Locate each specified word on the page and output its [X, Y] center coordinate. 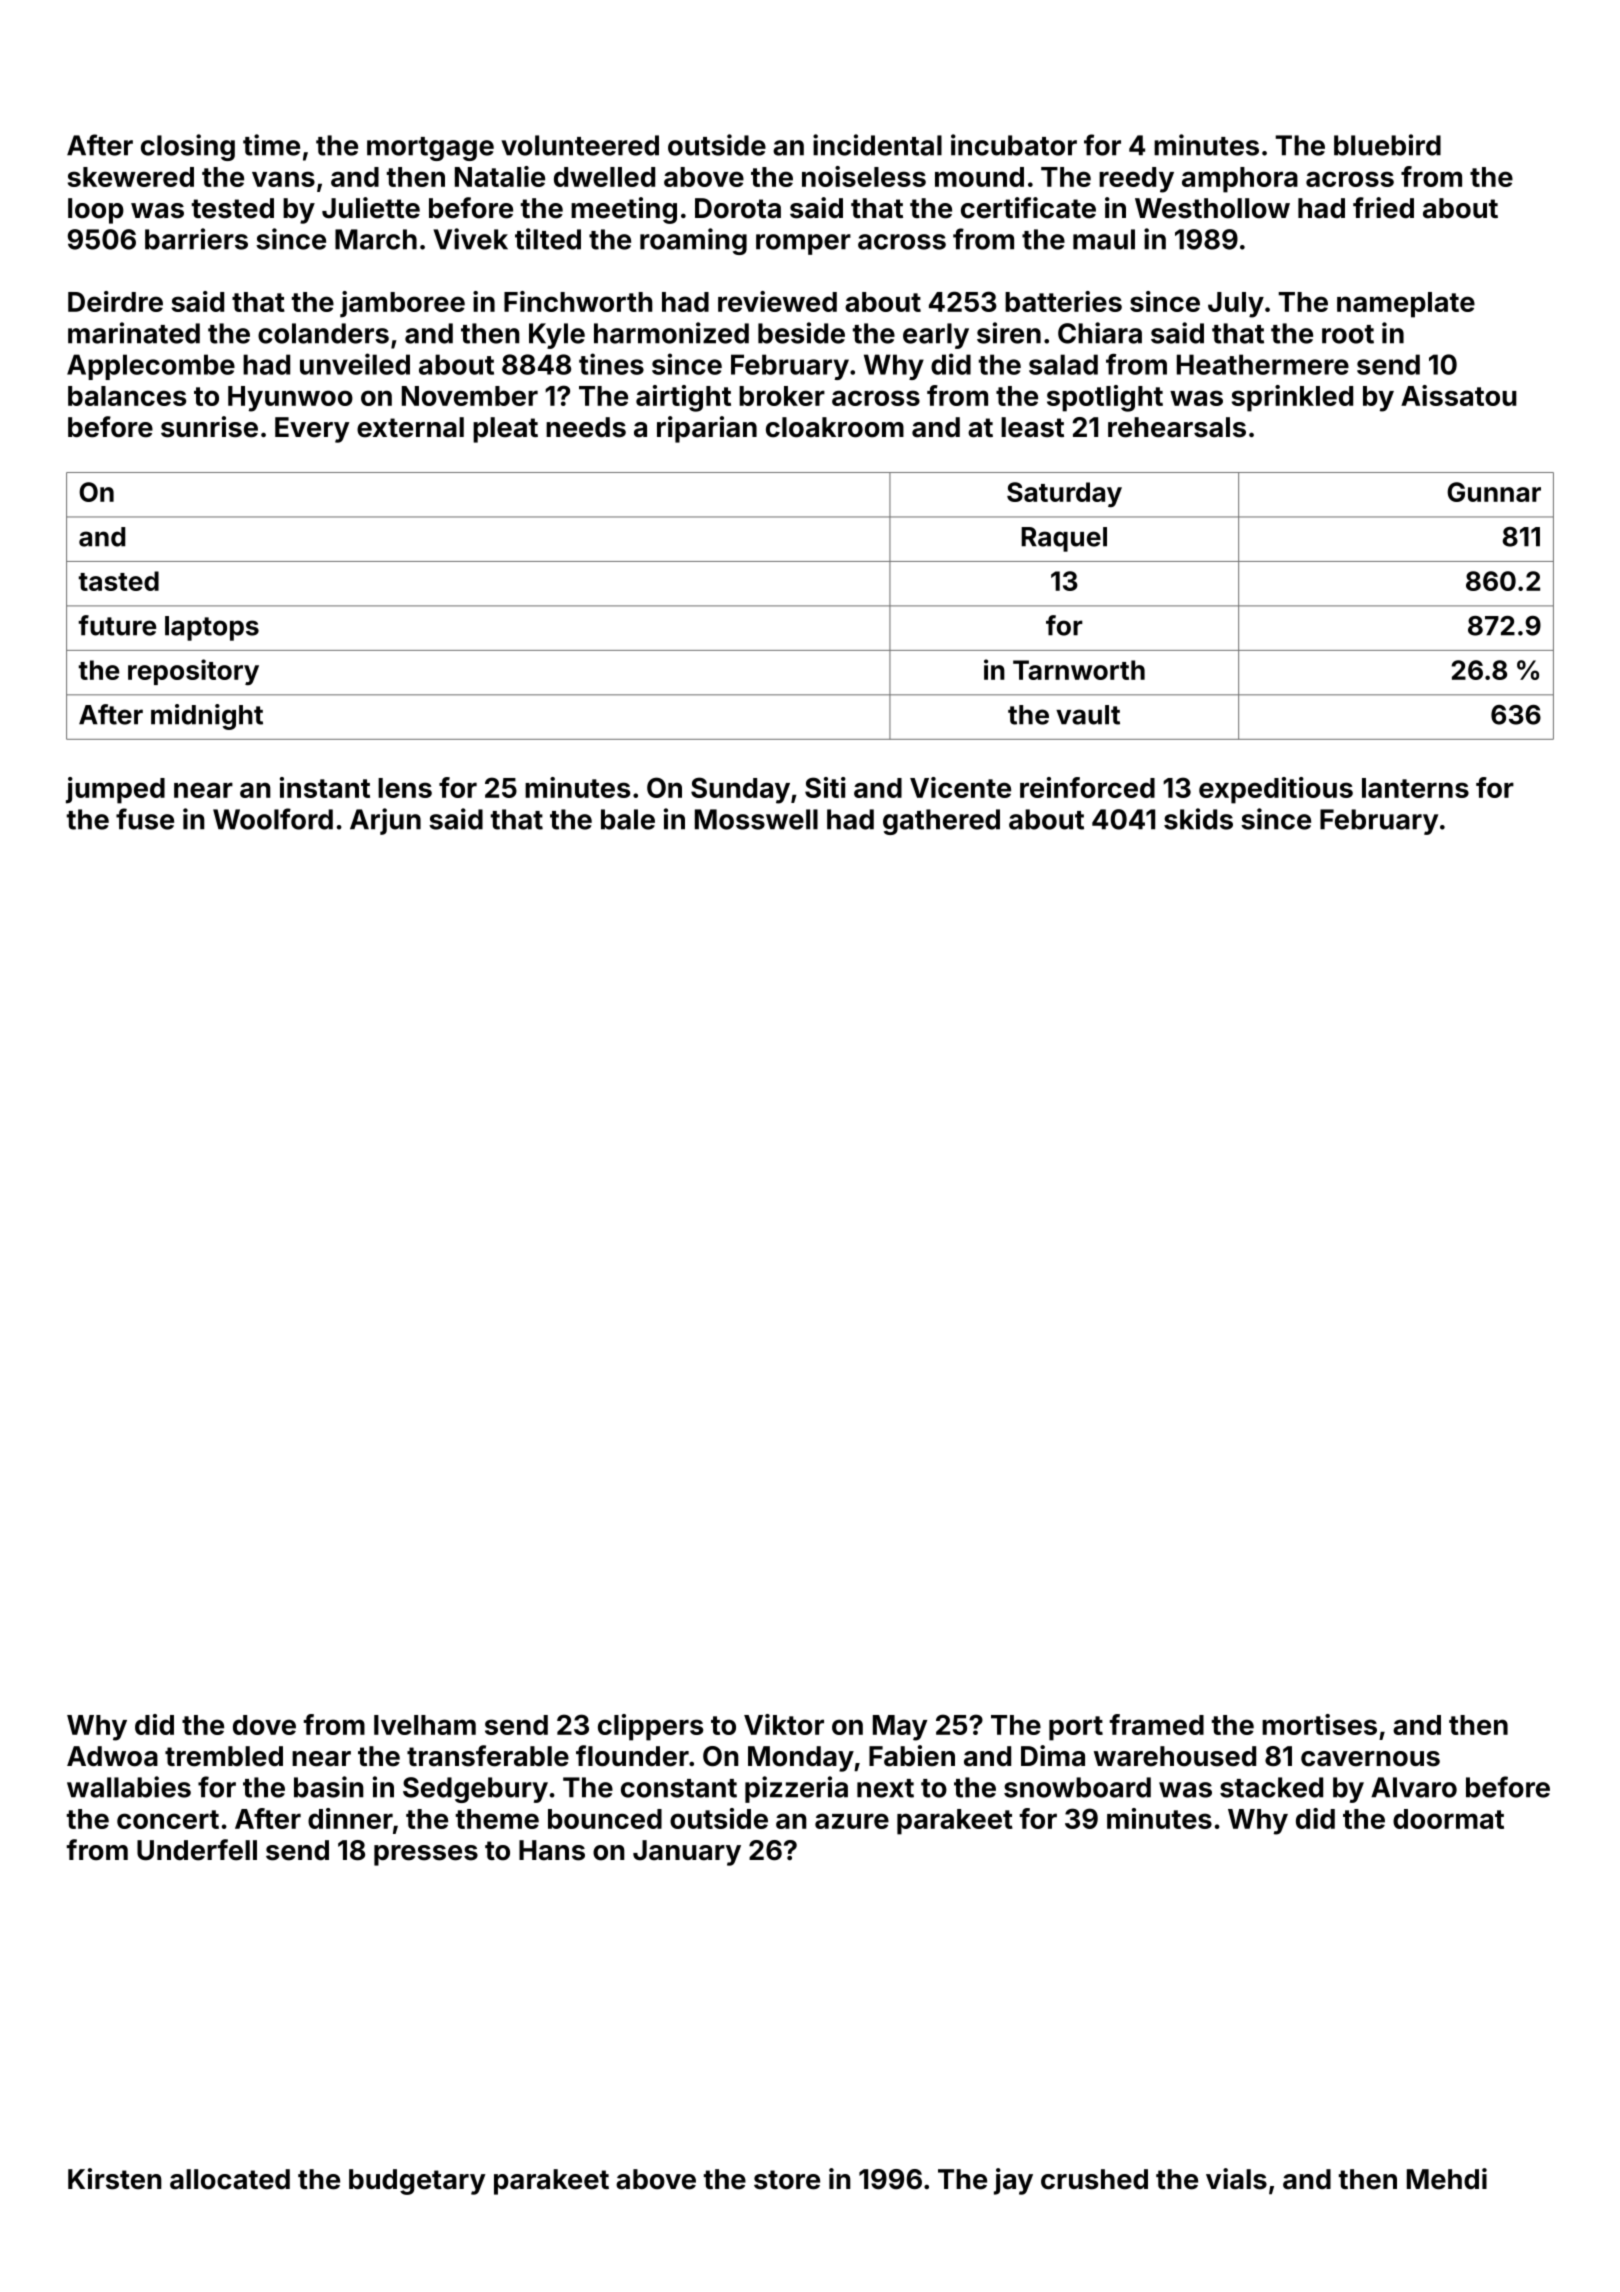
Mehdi [1447, 2179]
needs [586, 427]
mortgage [430, 149]
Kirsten [115, 2179]
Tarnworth [1079, 670]
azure [852, 1821]
